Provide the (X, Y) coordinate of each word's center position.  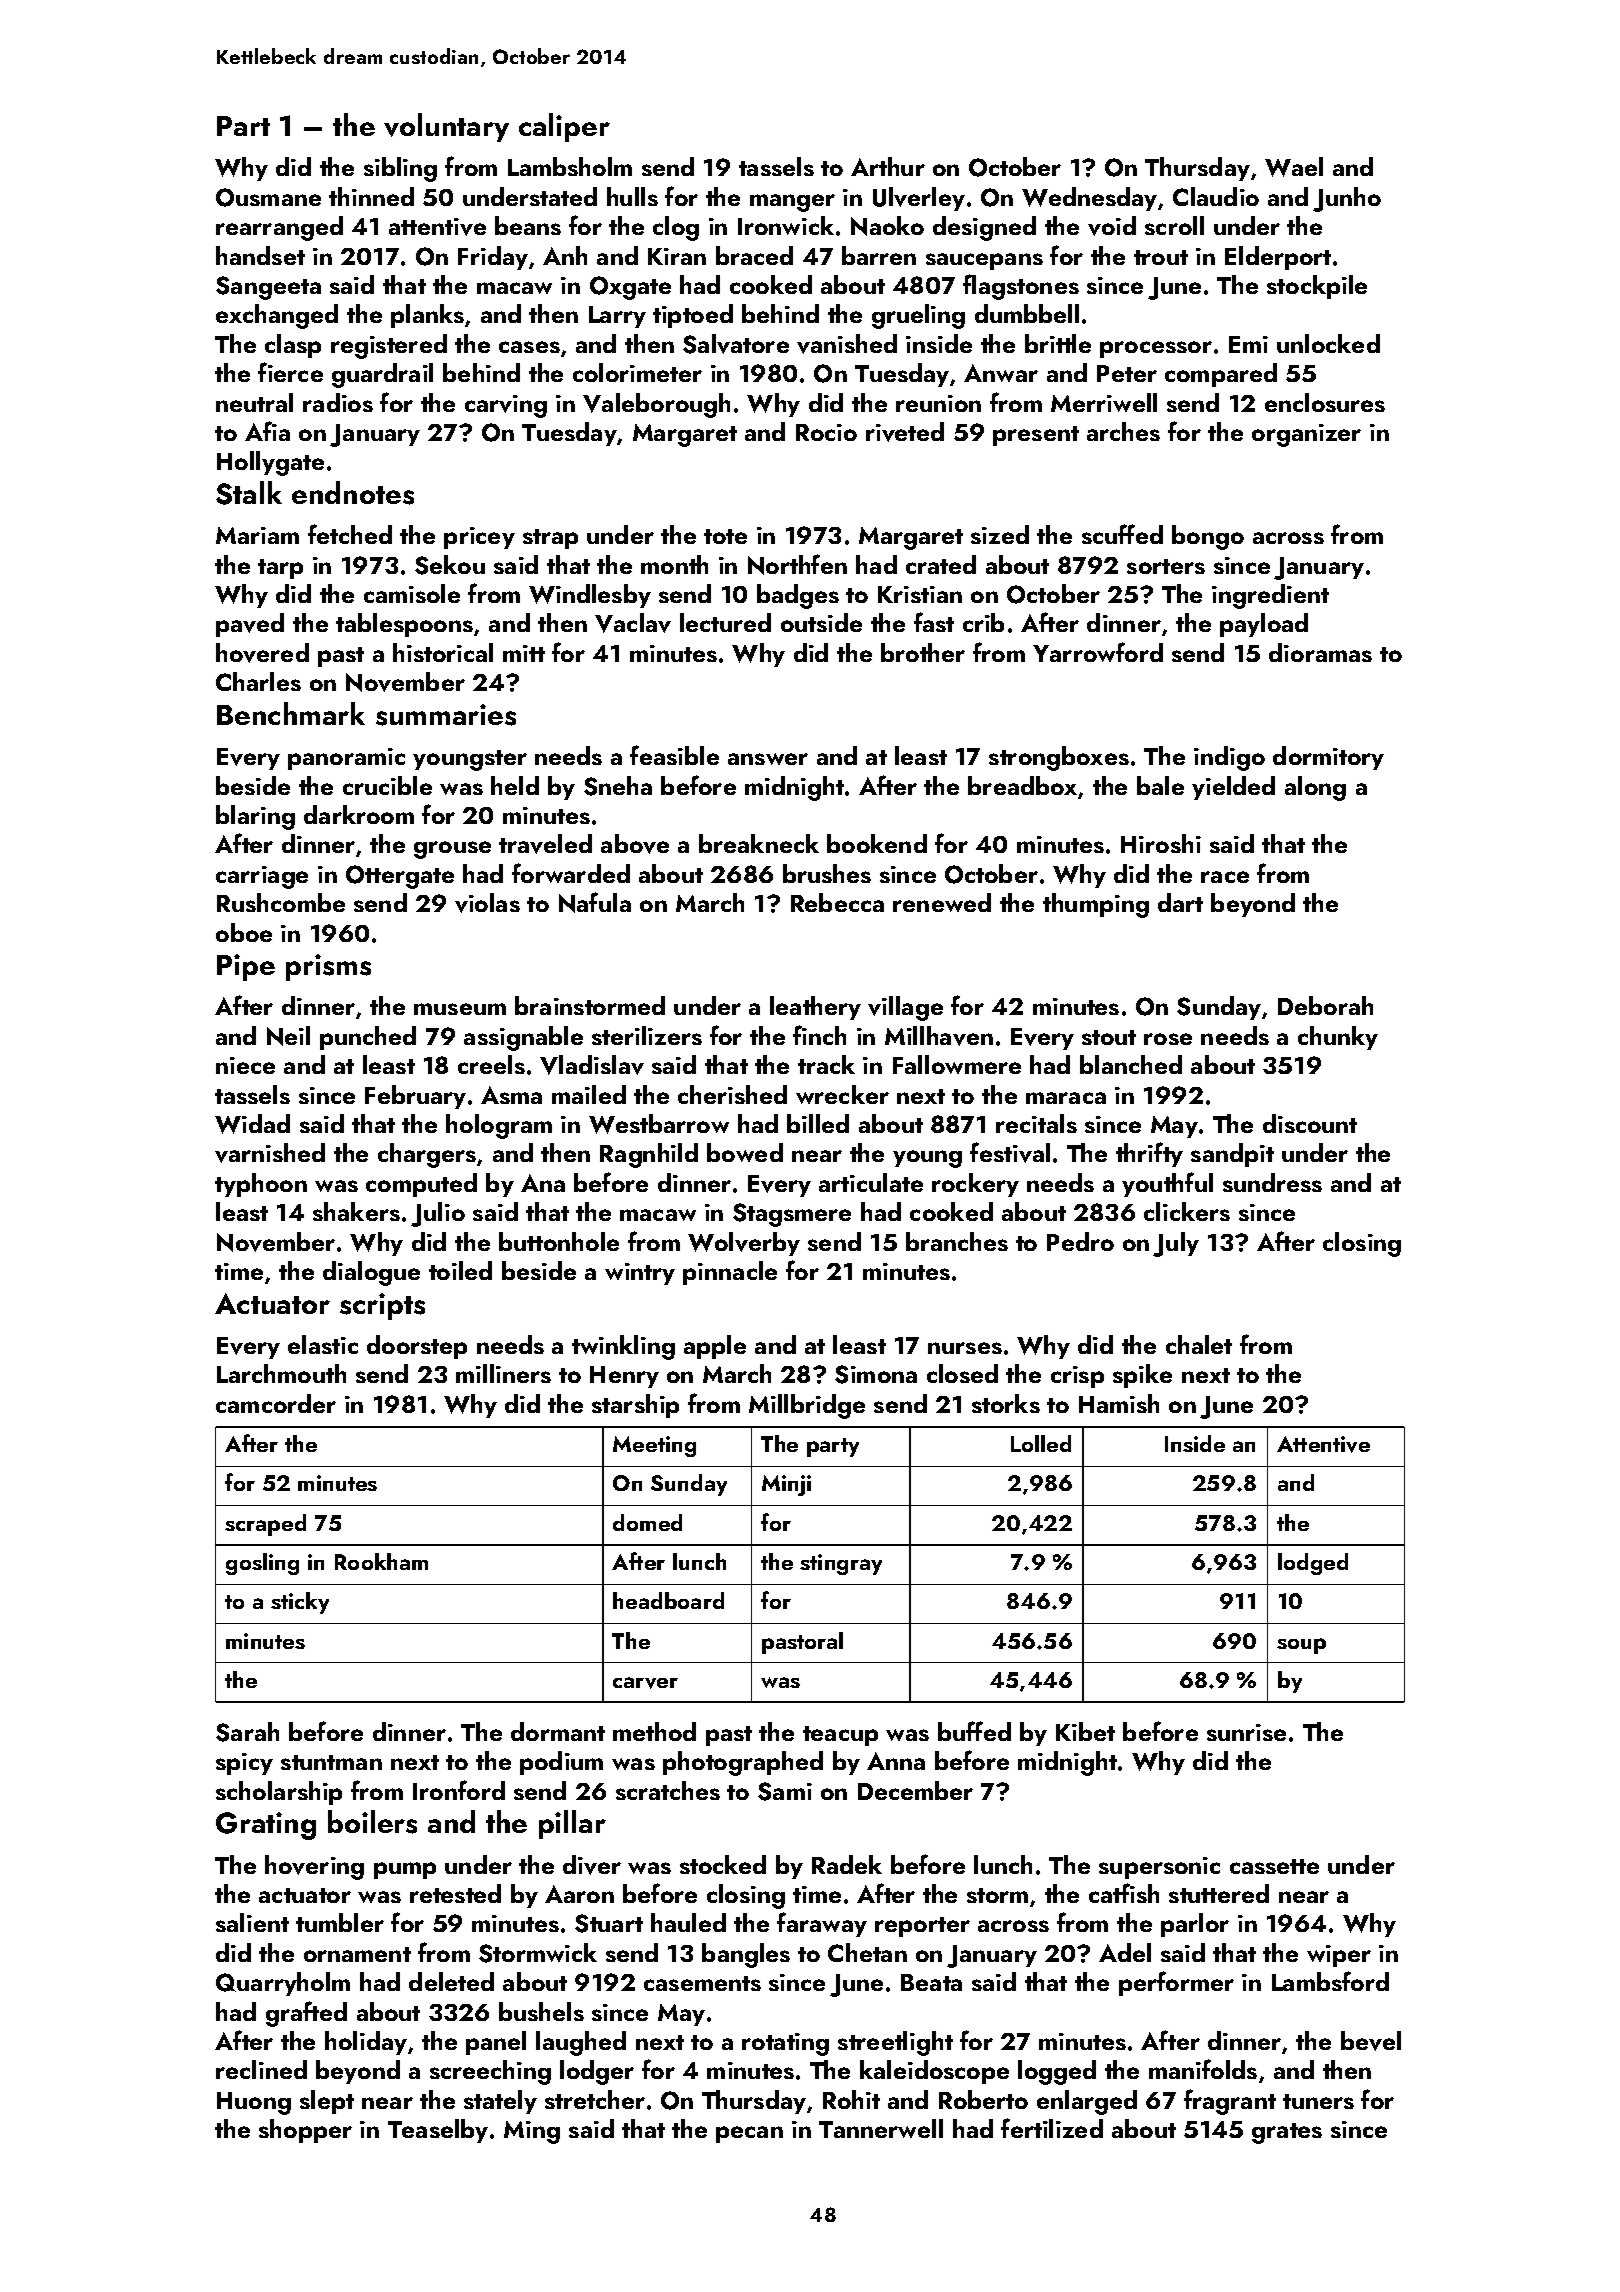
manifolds (1203, 2069)
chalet (1199, 1344)
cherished (732, 1094)
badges (798, 596)
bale (1160, 785)
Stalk (249, 493)
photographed (743, 1763)
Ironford (459, 1790)
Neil (288, 1036)
